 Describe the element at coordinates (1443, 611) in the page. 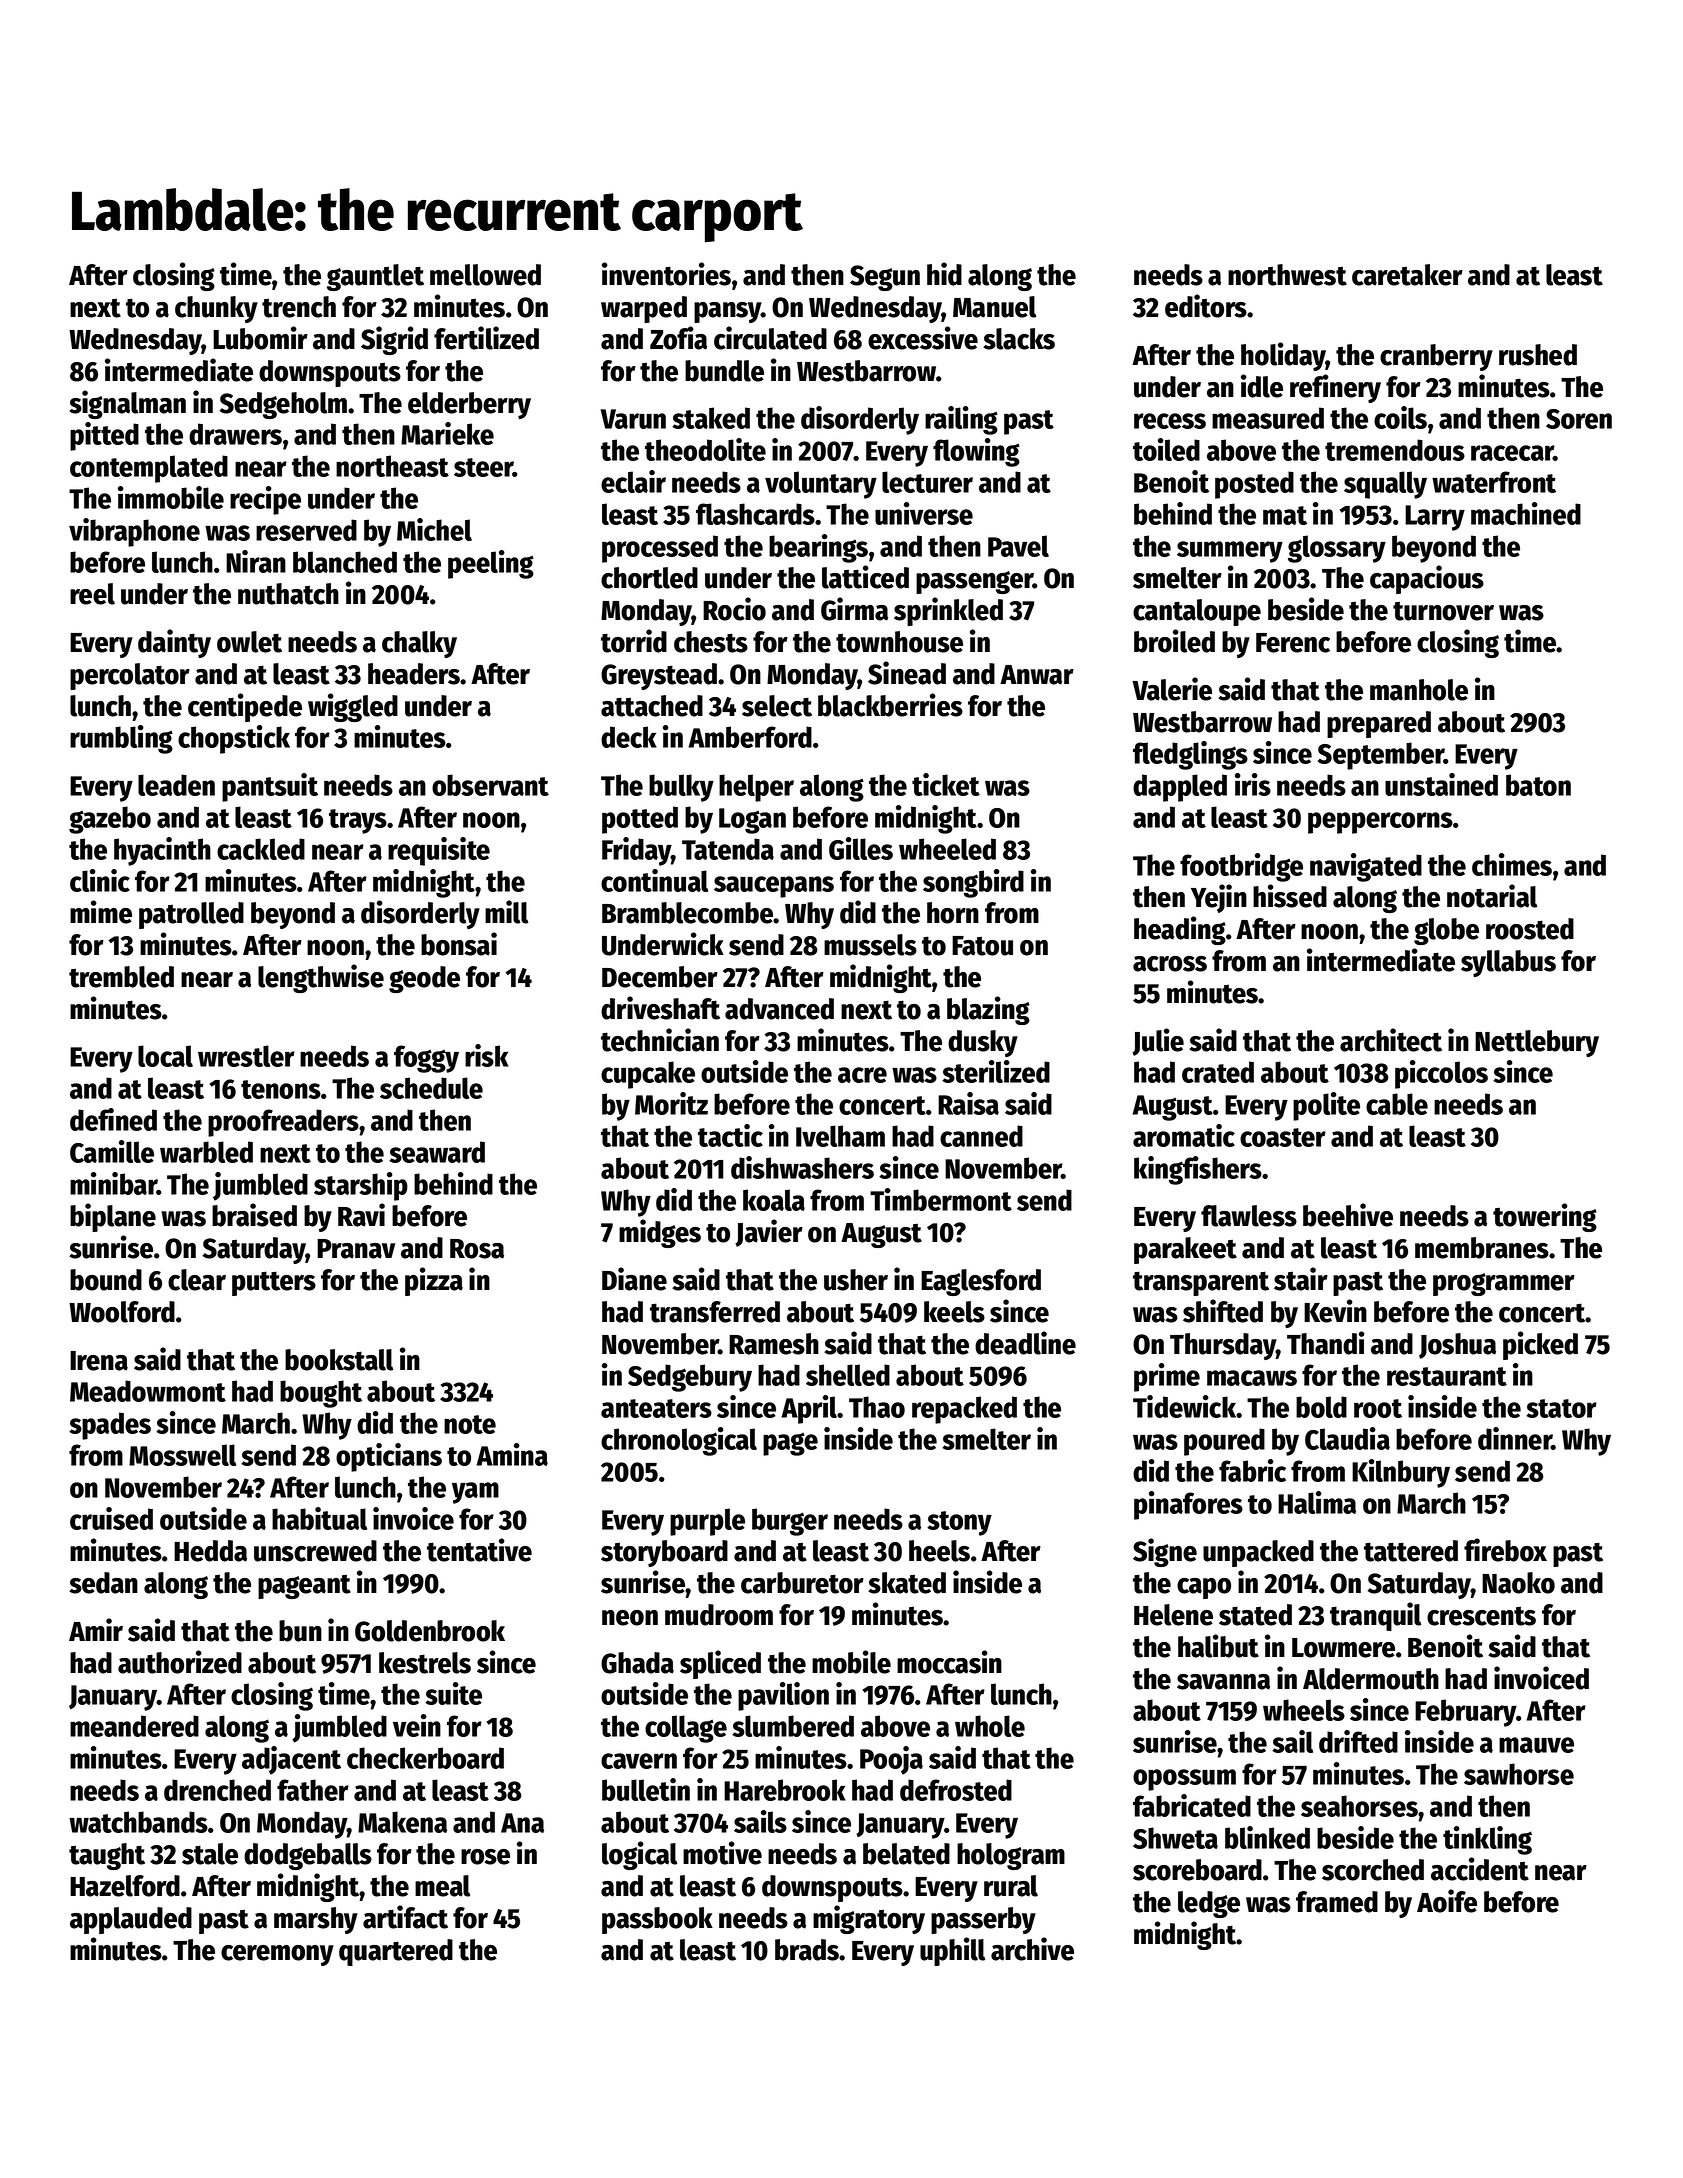

I see `turnover` at that location.
